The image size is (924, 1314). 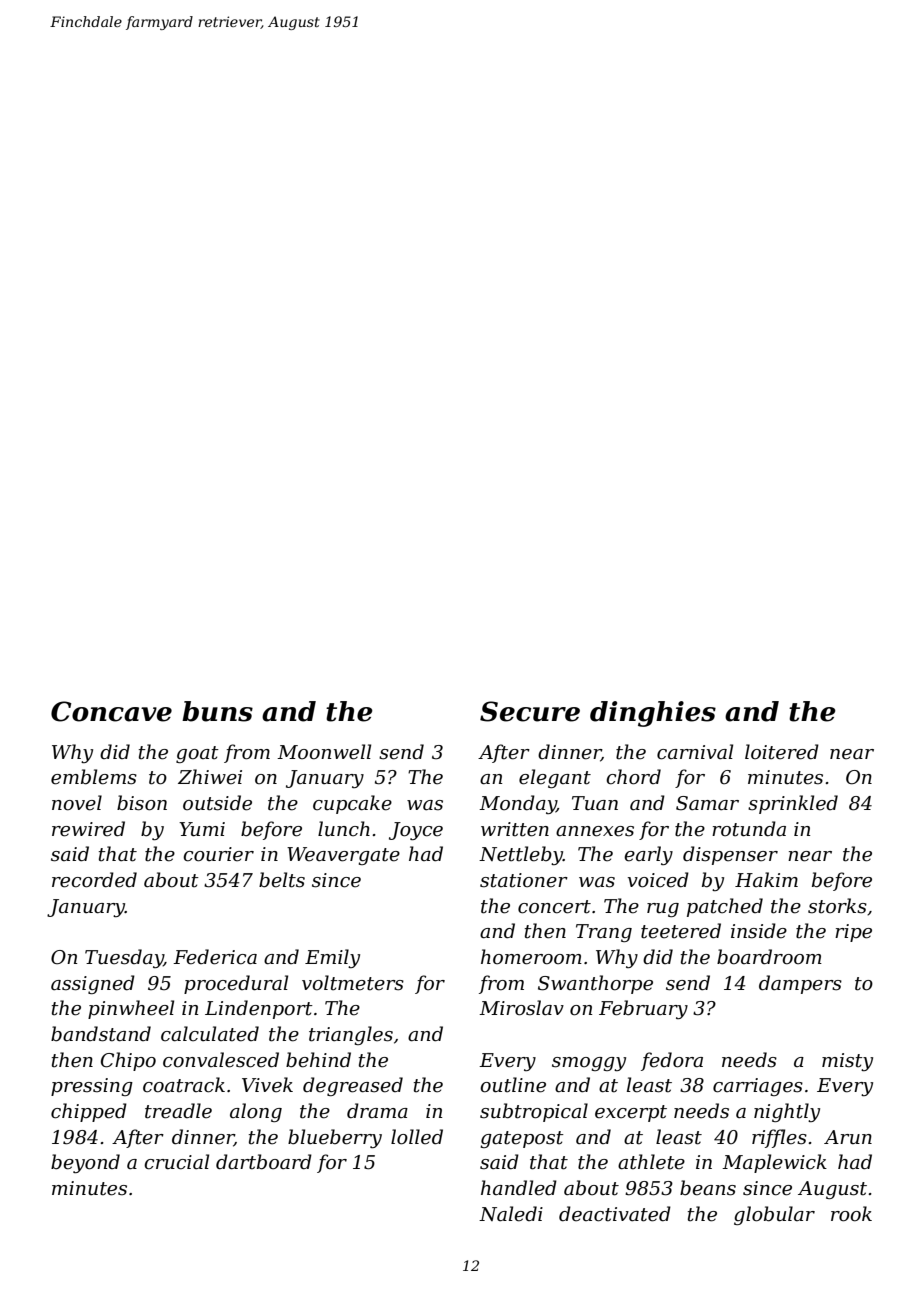 What do you see at coordinates (851, 1214) in the screenshot?
I see `rook` at bounding box center [851, 1214].
